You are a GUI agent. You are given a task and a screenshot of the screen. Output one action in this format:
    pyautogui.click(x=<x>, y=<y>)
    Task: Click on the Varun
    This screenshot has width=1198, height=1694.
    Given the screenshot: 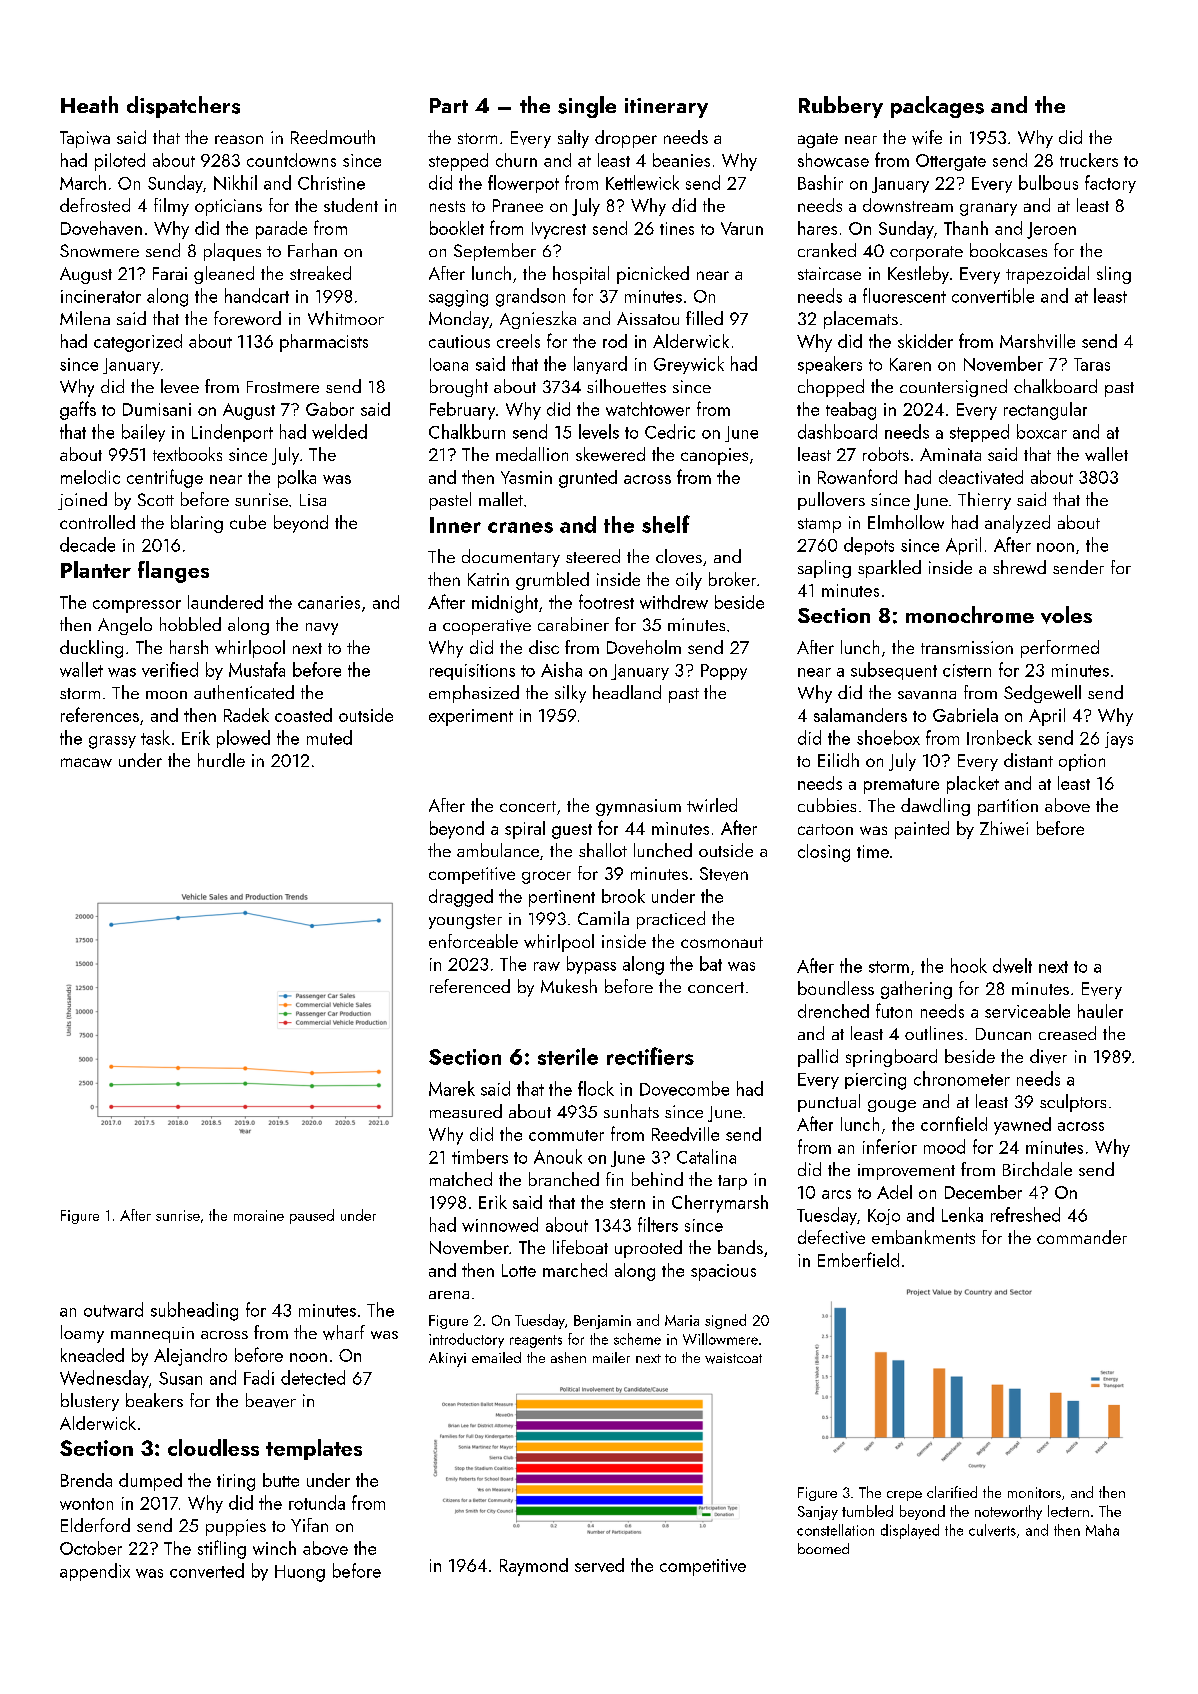 What is the action you would take?
    pyautogui.click(x=742, y=228)
